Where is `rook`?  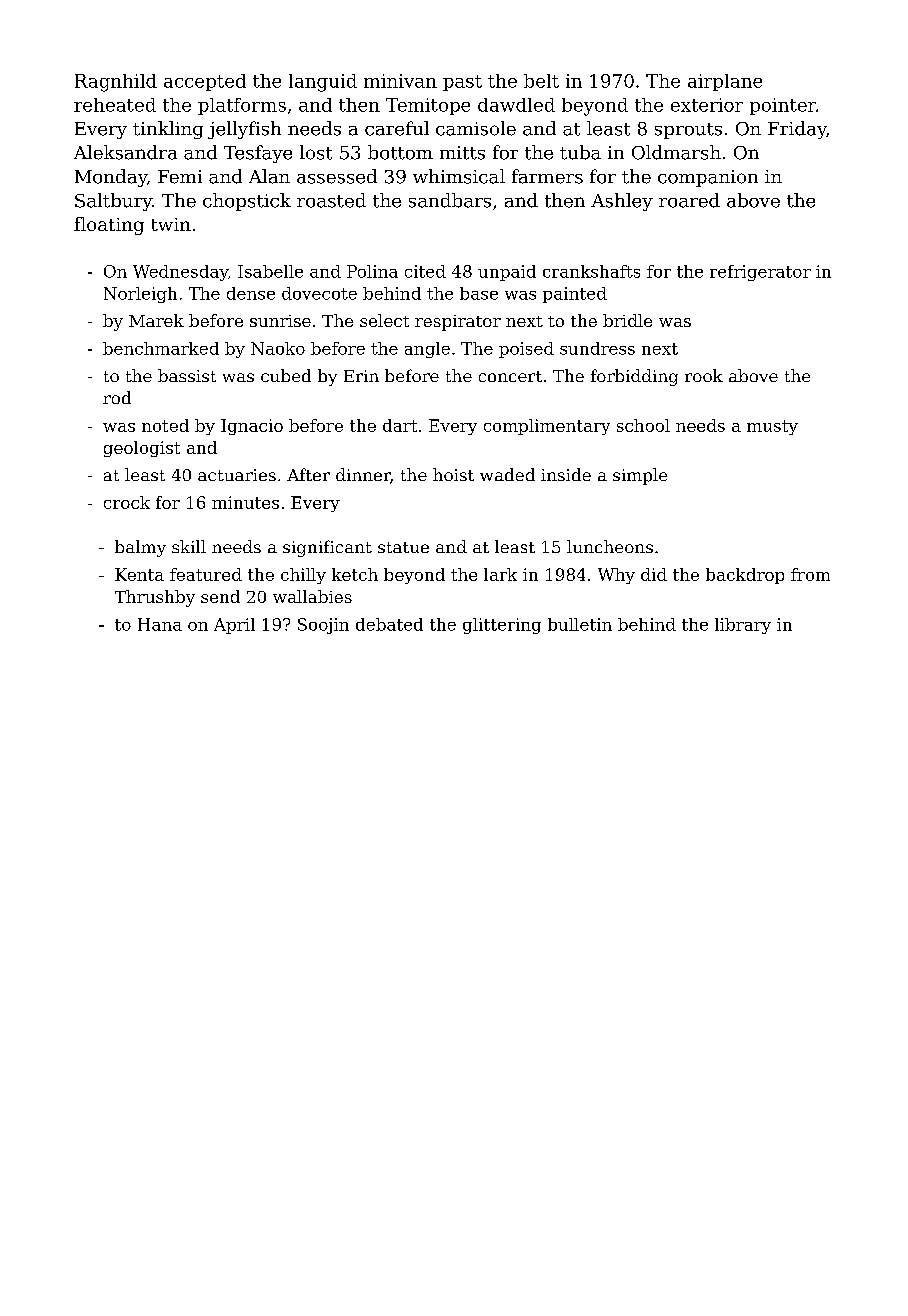
rook is located at coordinates (704, 375).
